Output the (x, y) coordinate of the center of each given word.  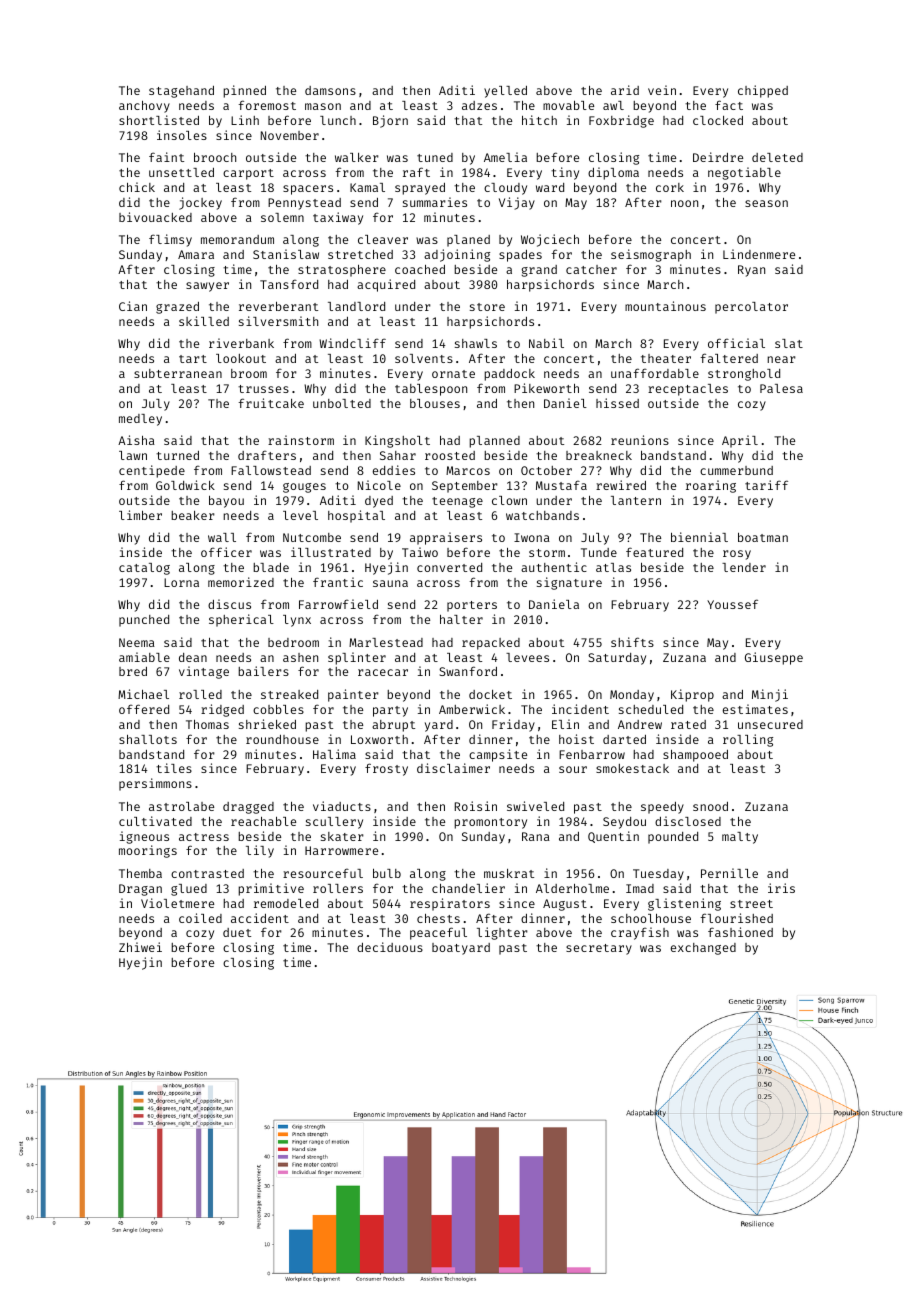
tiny (565, 173)
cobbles (278, 709)
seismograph (651, 255)
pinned (244, 91)
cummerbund (736, 470)
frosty (386, 769)
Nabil (546, 343)
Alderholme (572, 888)
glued (189, 890)
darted (624, 739)
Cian (133, 306)
